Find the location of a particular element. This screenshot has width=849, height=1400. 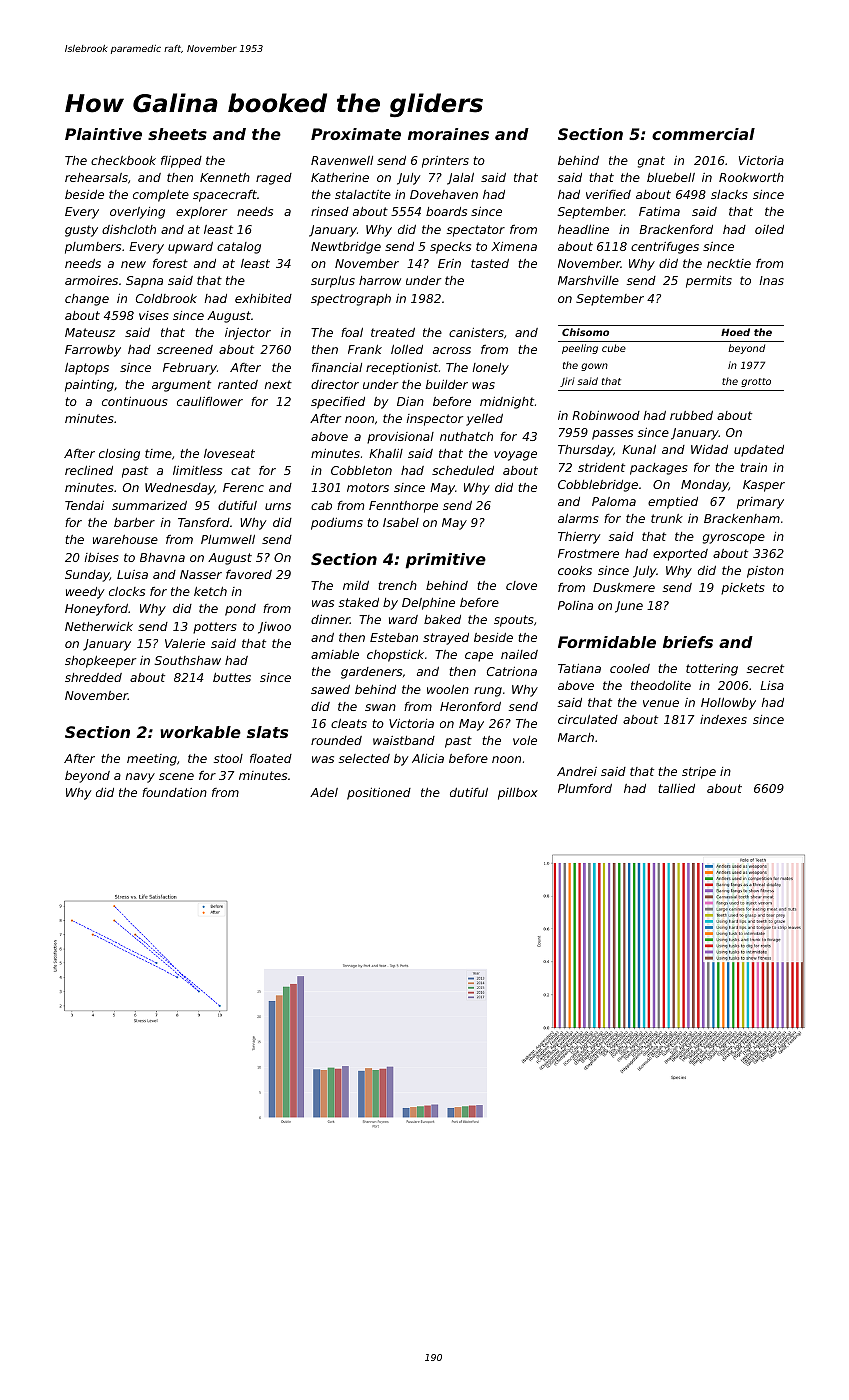

Thierry is located at coordinates (579, 538).
